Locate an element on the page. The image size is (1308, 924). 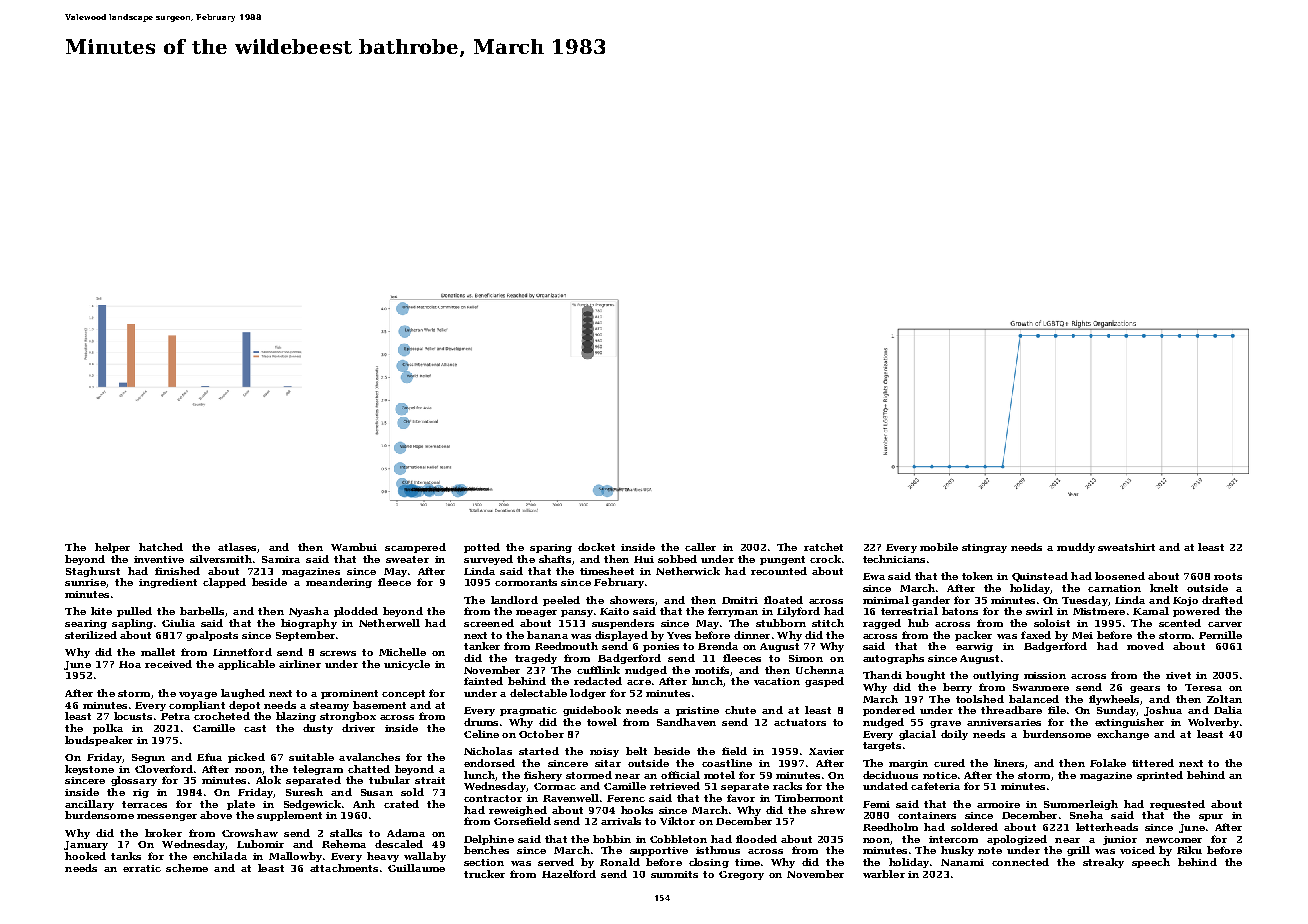
biography is located at coordinates (309, 624).
